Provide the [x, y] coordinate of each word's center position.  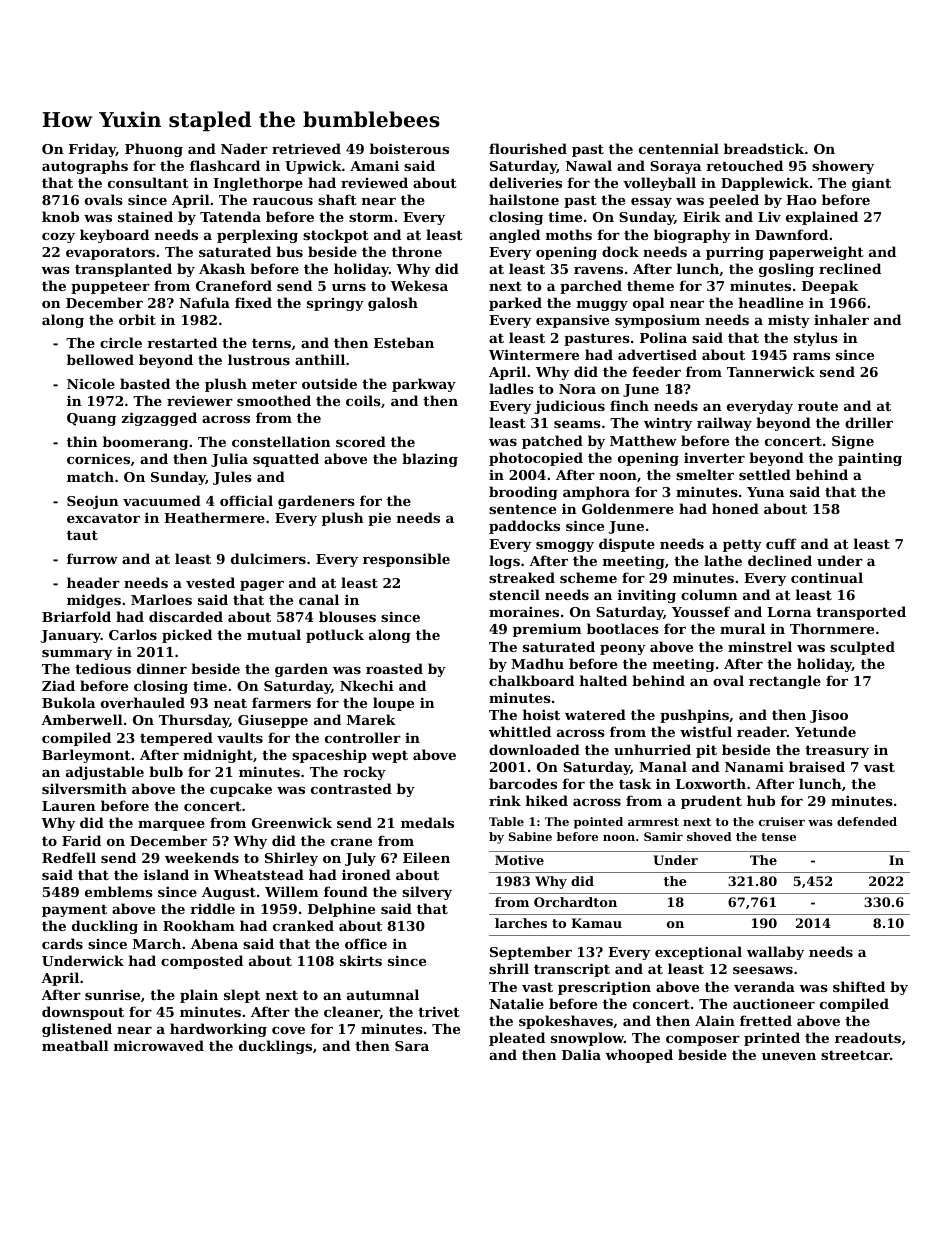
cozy [58, 238]
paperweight [816, 253]
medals [427, 822]
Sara [412, 1046]
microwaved [159, 1045]
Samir [663, 836]
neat [230, 703]
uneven [789, 1056]
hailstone [524, 199]
